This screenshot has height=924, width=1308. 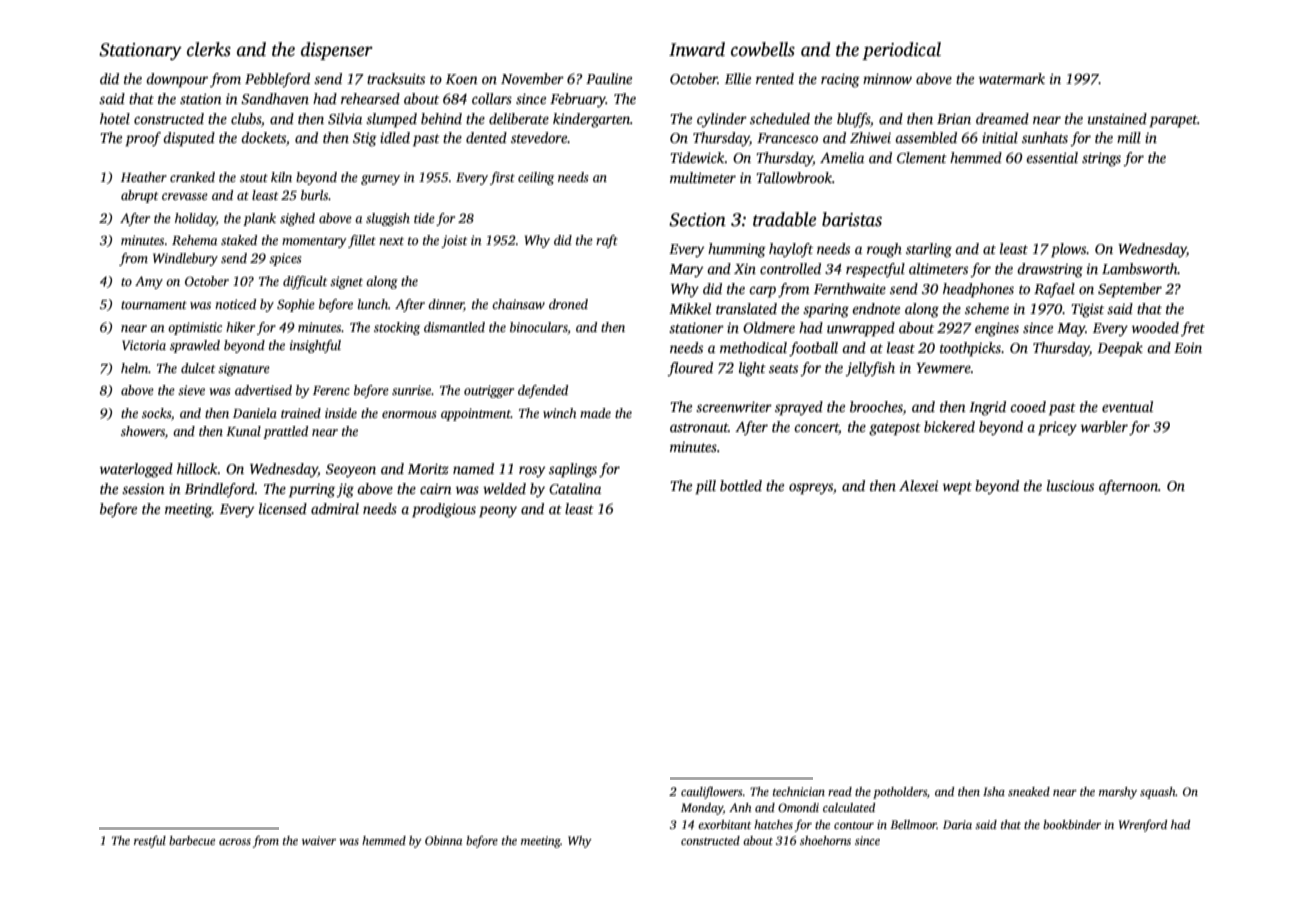 What do you see at coordinates (722, 120) in the screenshot?
I see `cylinder` at bounding box center [722, 120].
